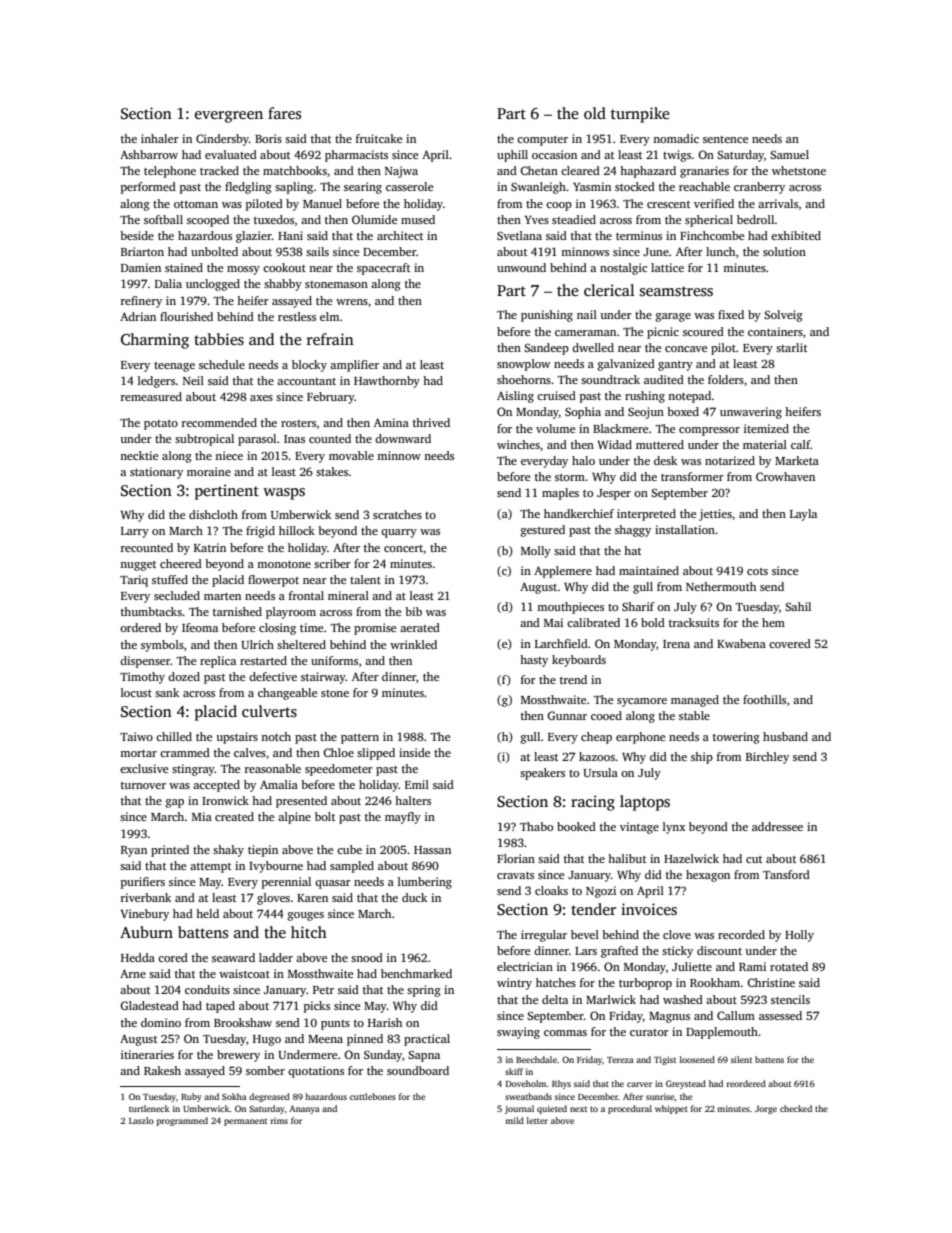  What do you see at coordinates (656, 252) in the screenshot?
I see `June` at bounding box center [656, 252].
